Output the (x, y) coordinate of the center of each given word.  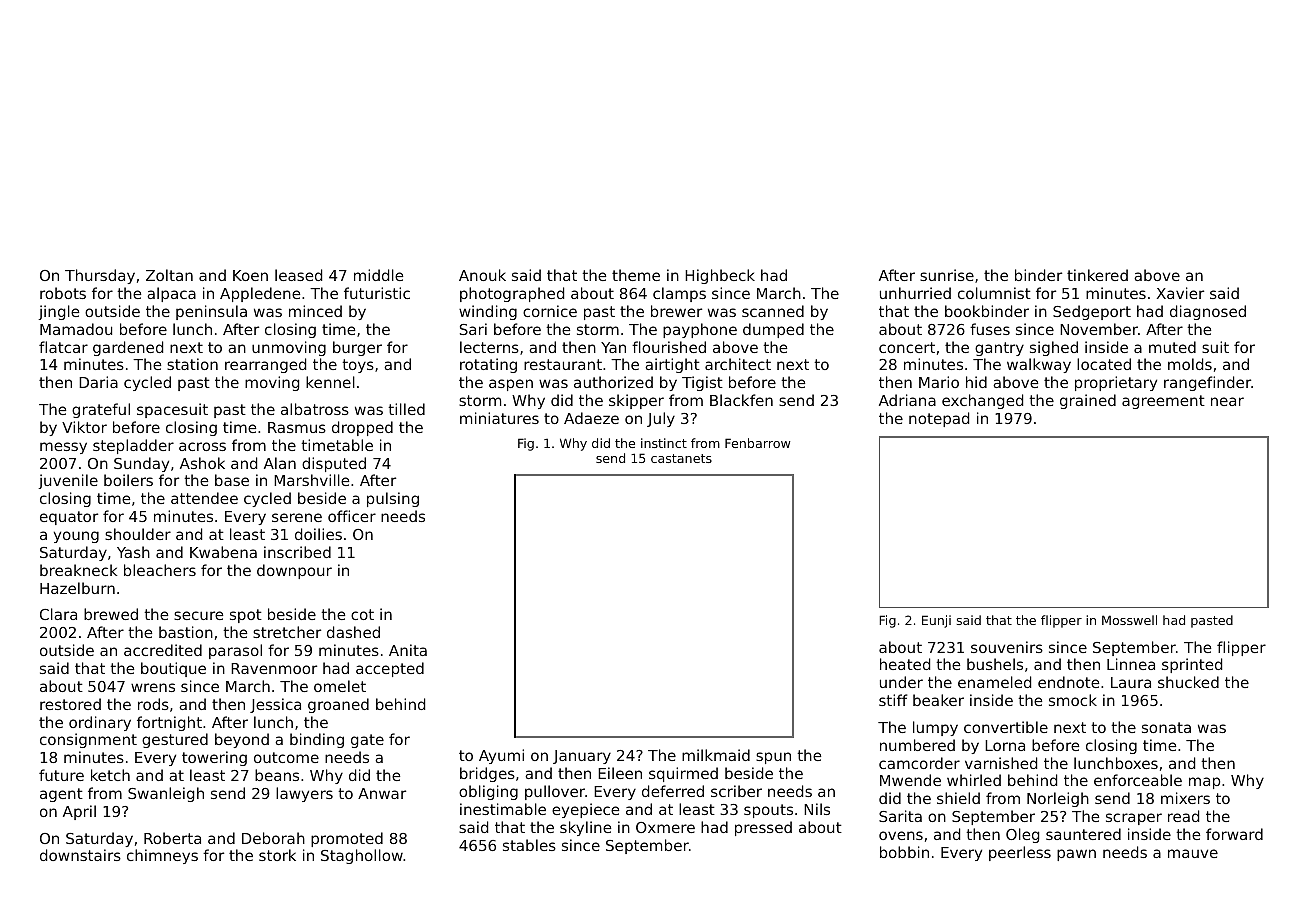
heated (905, 664)
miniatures (499, 418)
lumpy (935, 728)
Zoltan (169, 275)
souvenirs (1007, 647)
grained (1088, 401)
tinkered (1097, 275)
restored (70, 704)
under (901, 682)
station (192, 364)
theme (636, 275)
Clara (58, 614)
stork (277, 855)
